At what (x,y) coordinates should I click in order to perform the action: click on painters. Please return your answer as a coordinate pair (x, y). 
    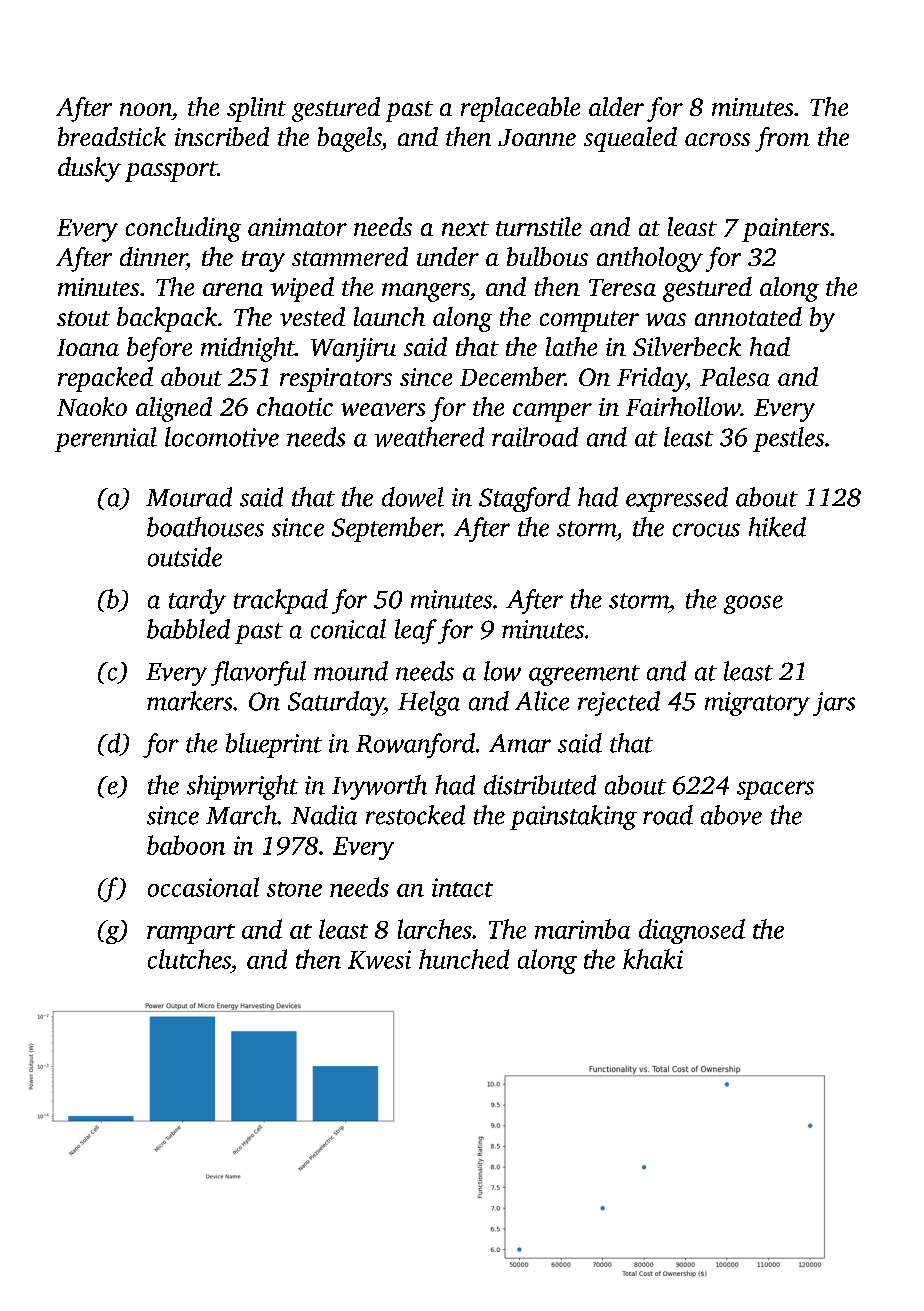
    Looking at the image, I should click on (785, 230).
